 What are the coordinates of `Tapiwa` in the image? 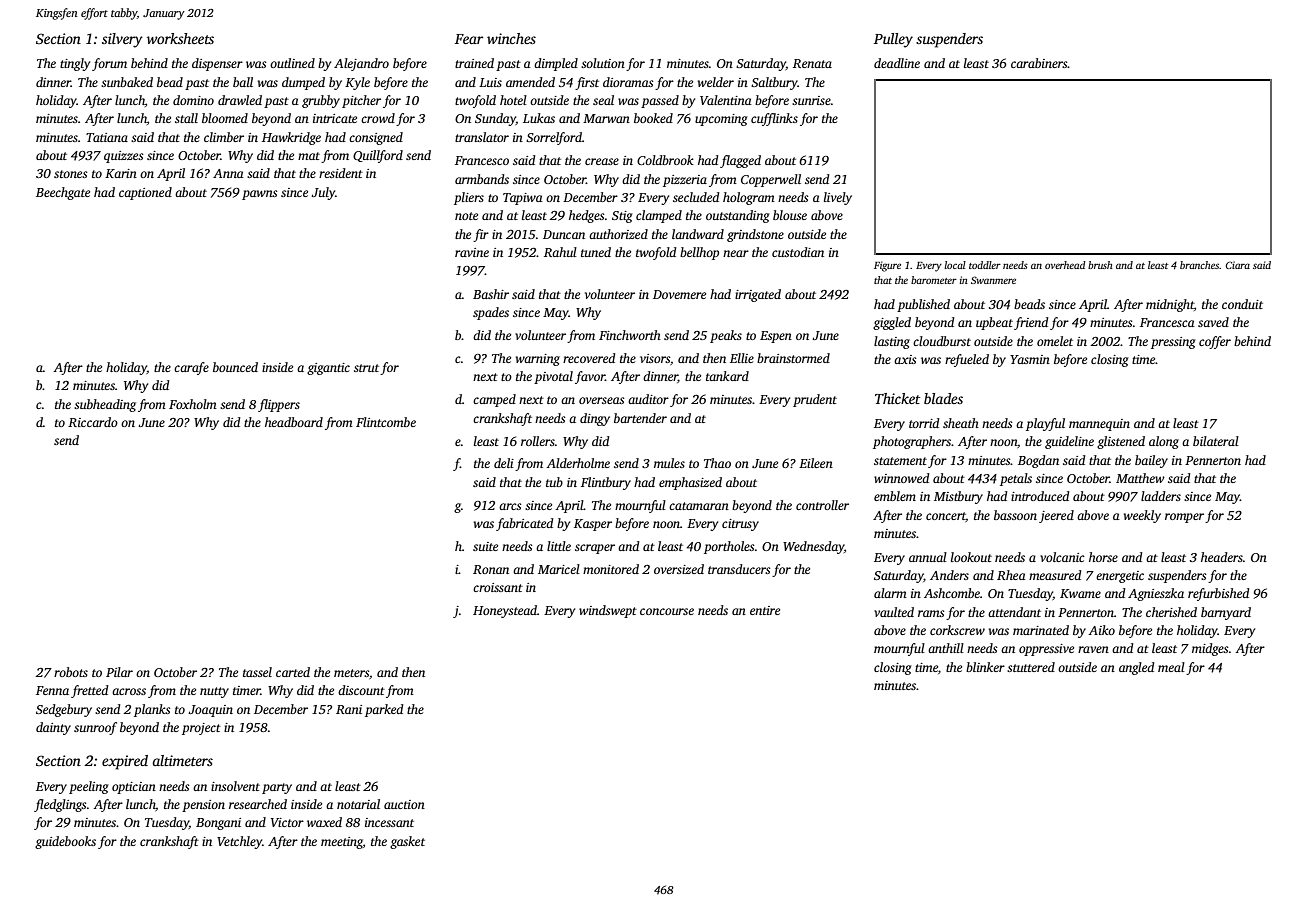 It's located at (523, 199).
